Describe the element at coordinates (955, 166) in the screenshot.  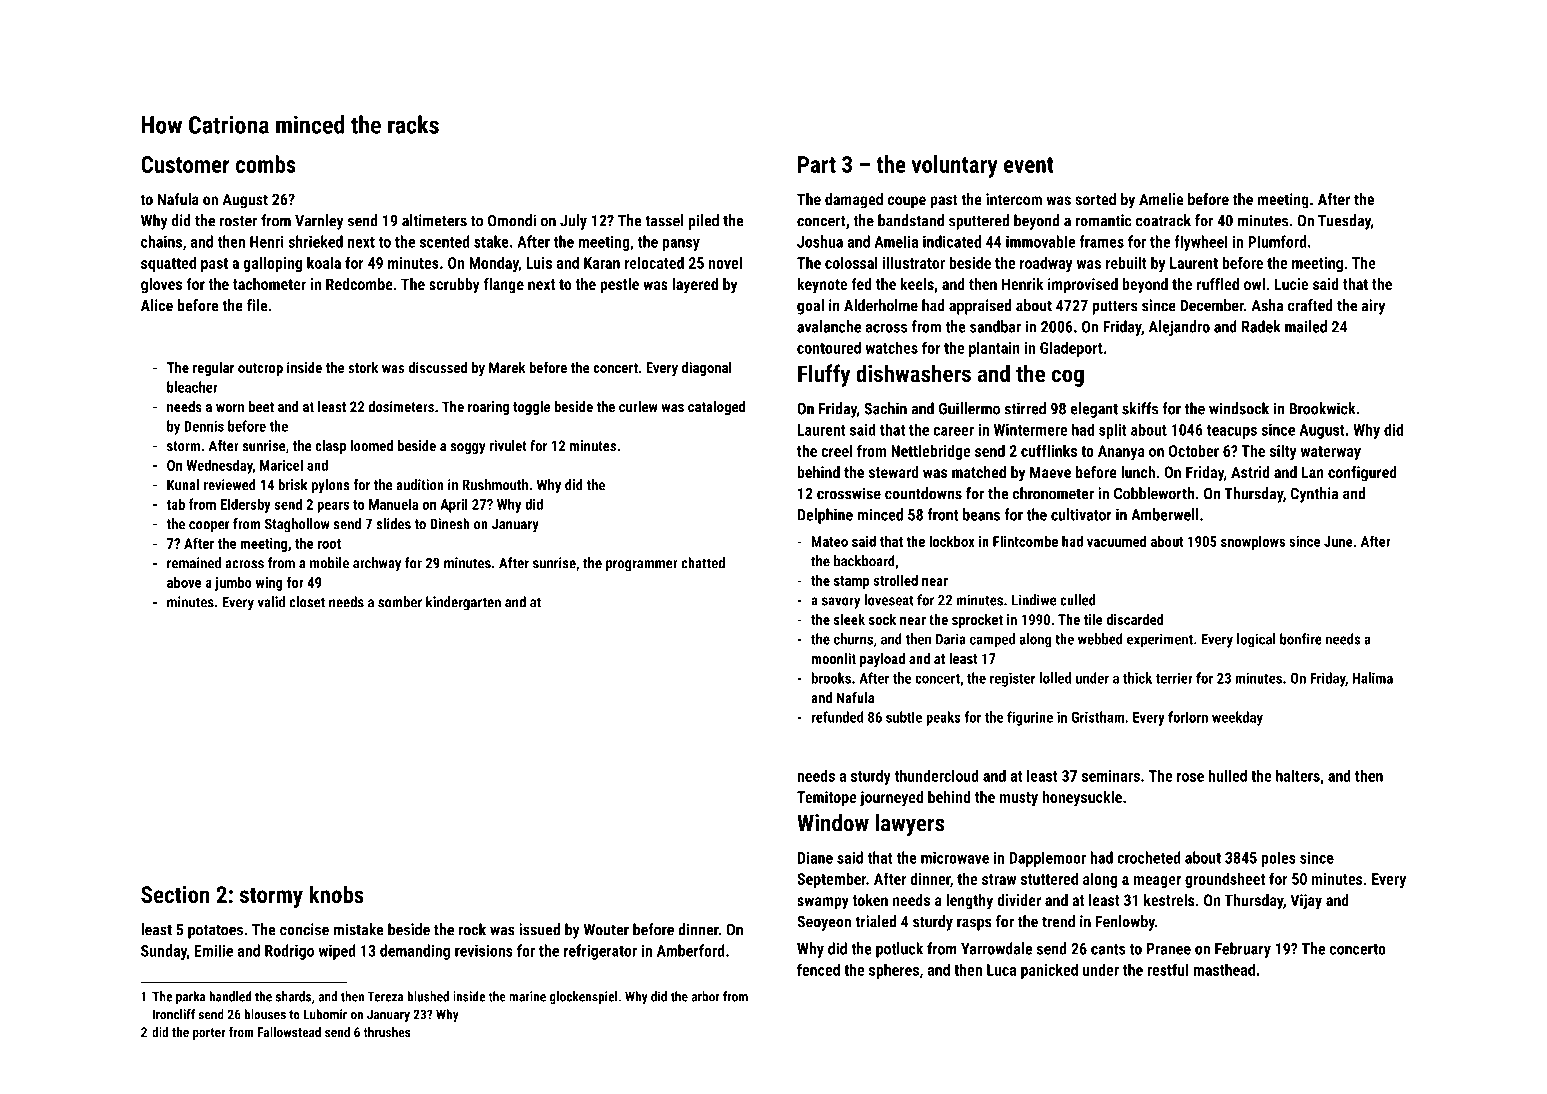
I see `voluntary` at that location.
